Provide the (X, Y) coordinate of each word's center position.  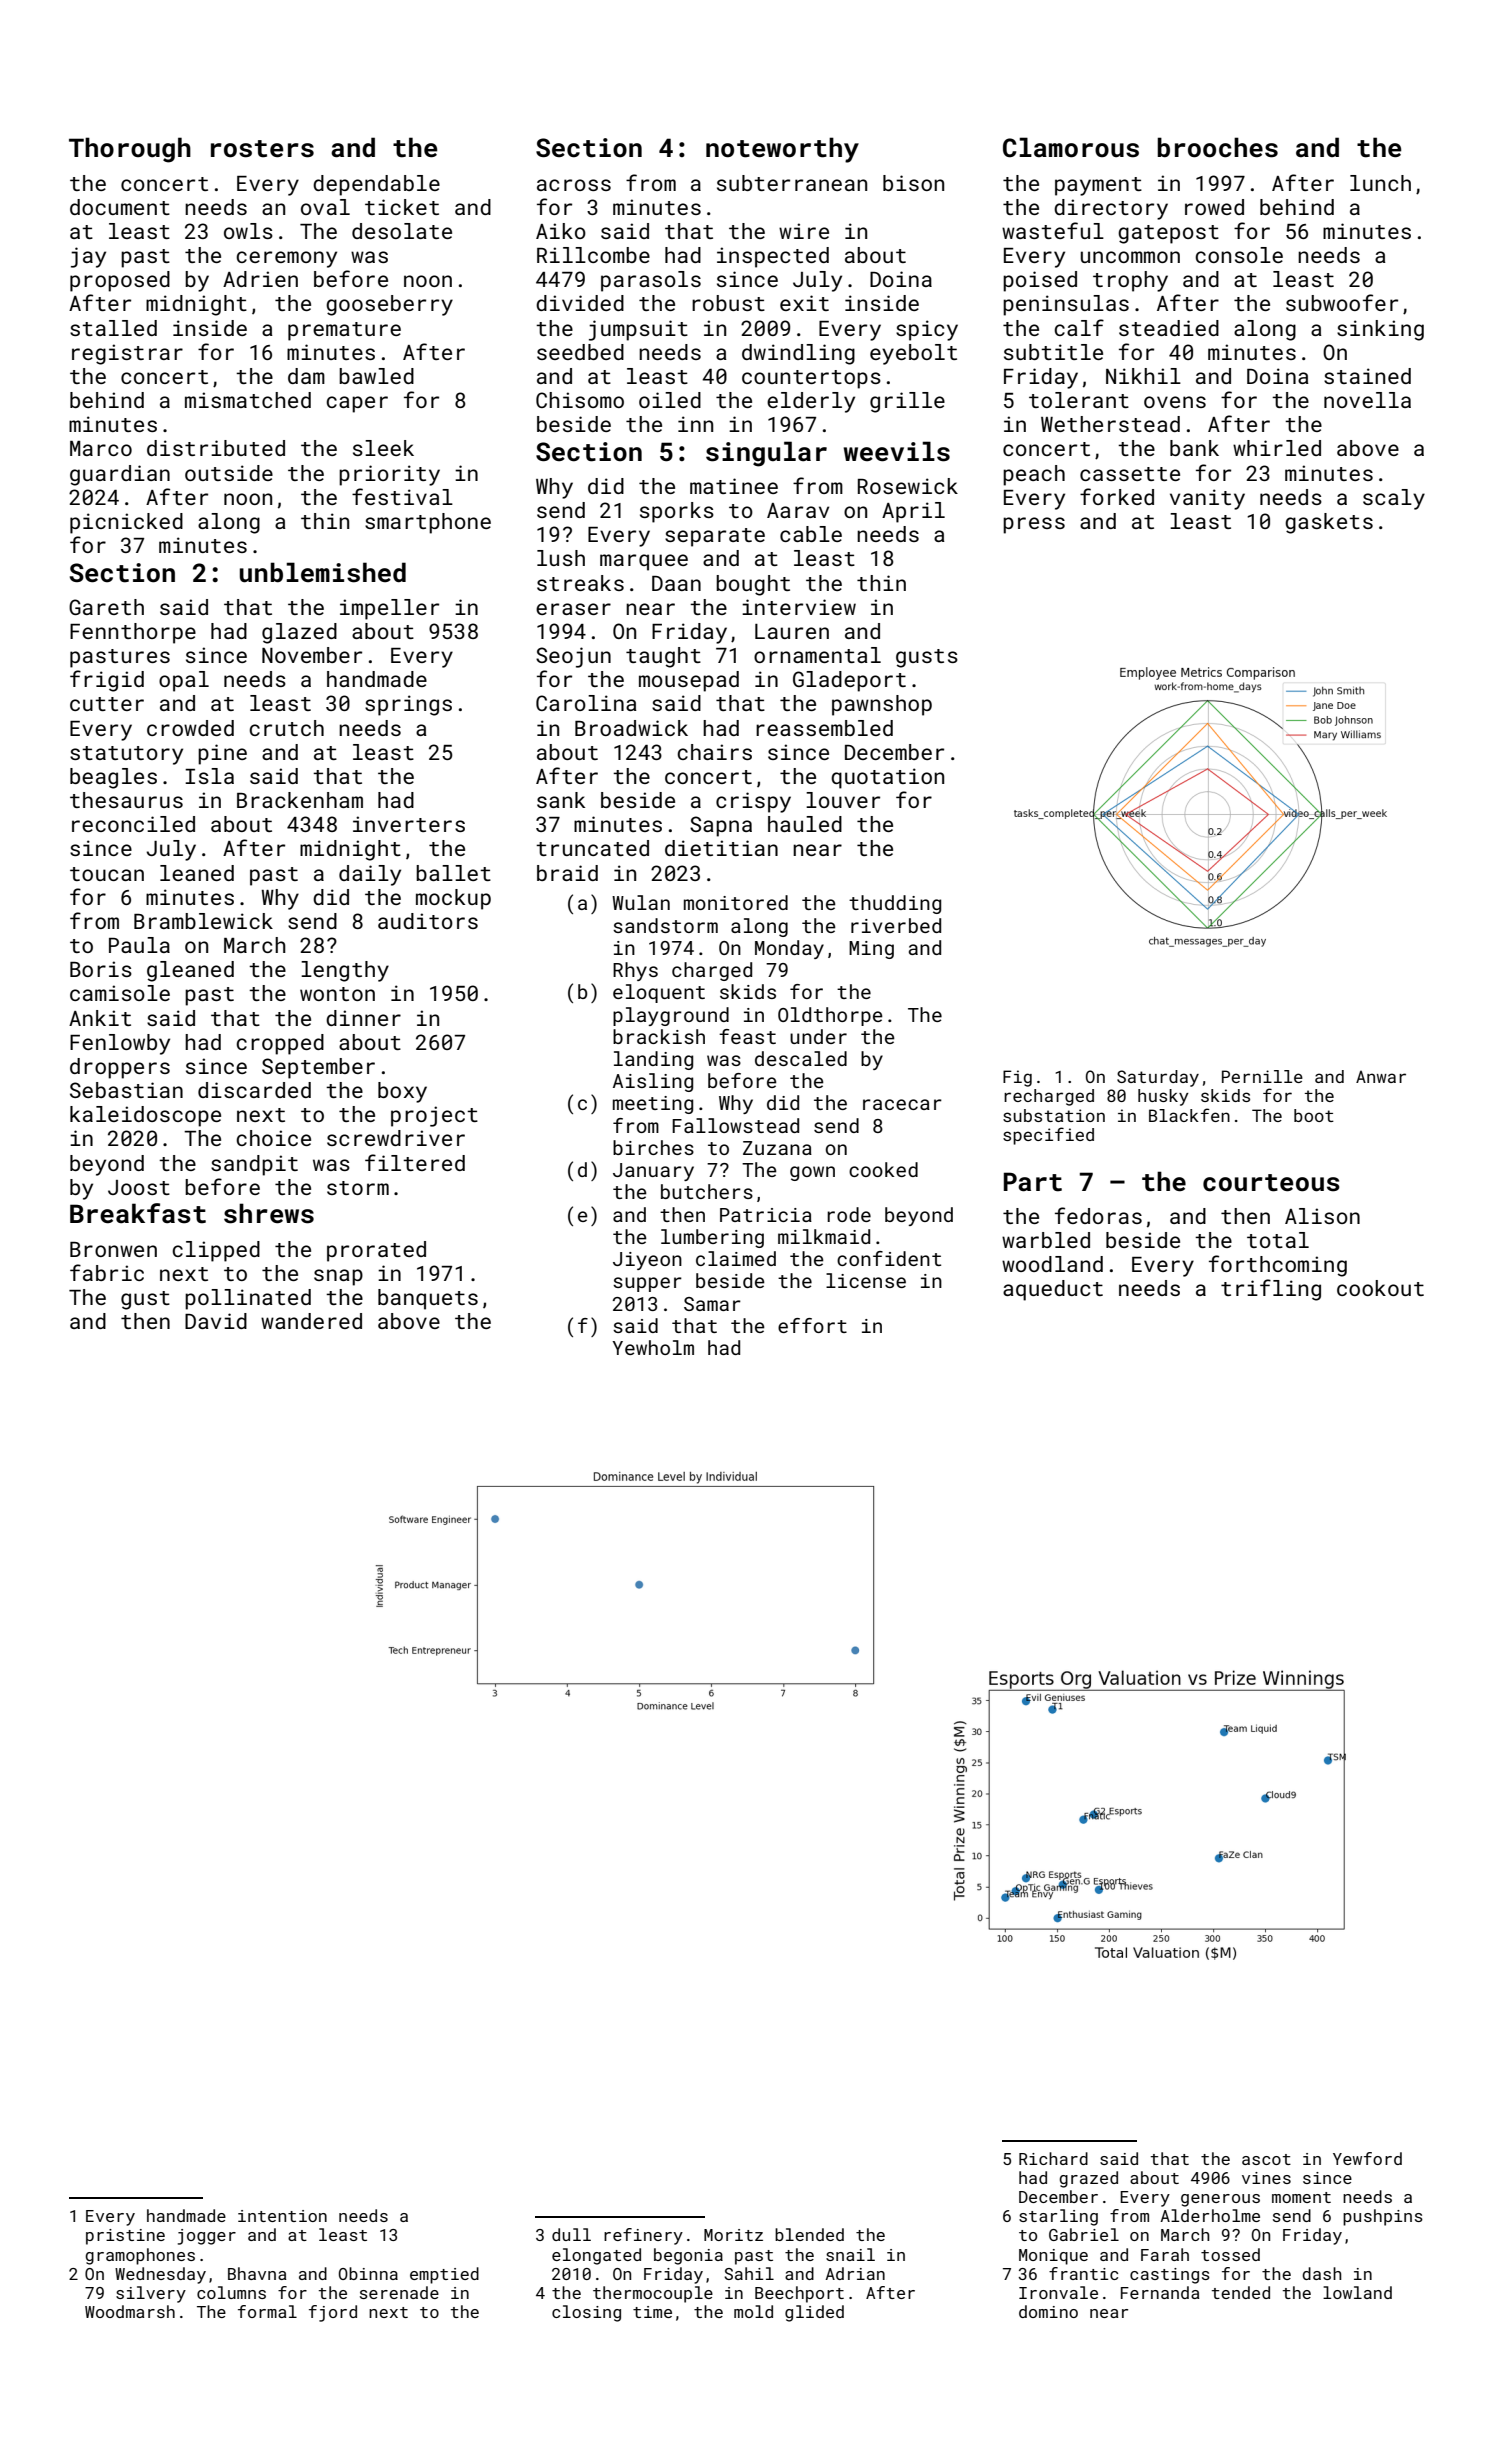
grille (907, 402)
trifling (1271, 1290)
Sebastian (126, 1090)
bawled (376, 376)
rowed (1214, 207)
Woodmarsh (130, 2311)
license (866, 1280)
